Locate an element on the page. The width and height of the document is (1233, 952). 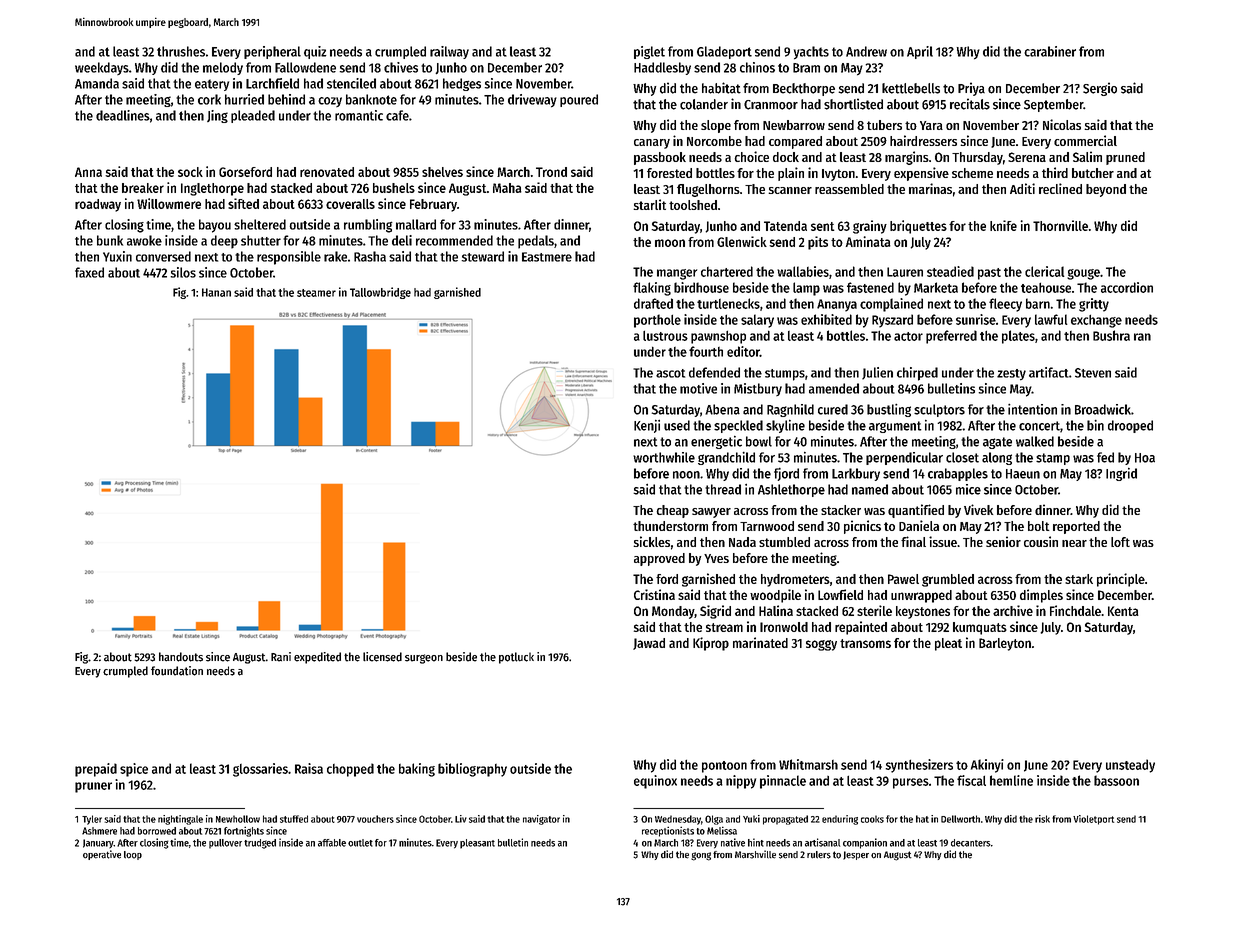
foundation is located at coordinates (177, 671).
